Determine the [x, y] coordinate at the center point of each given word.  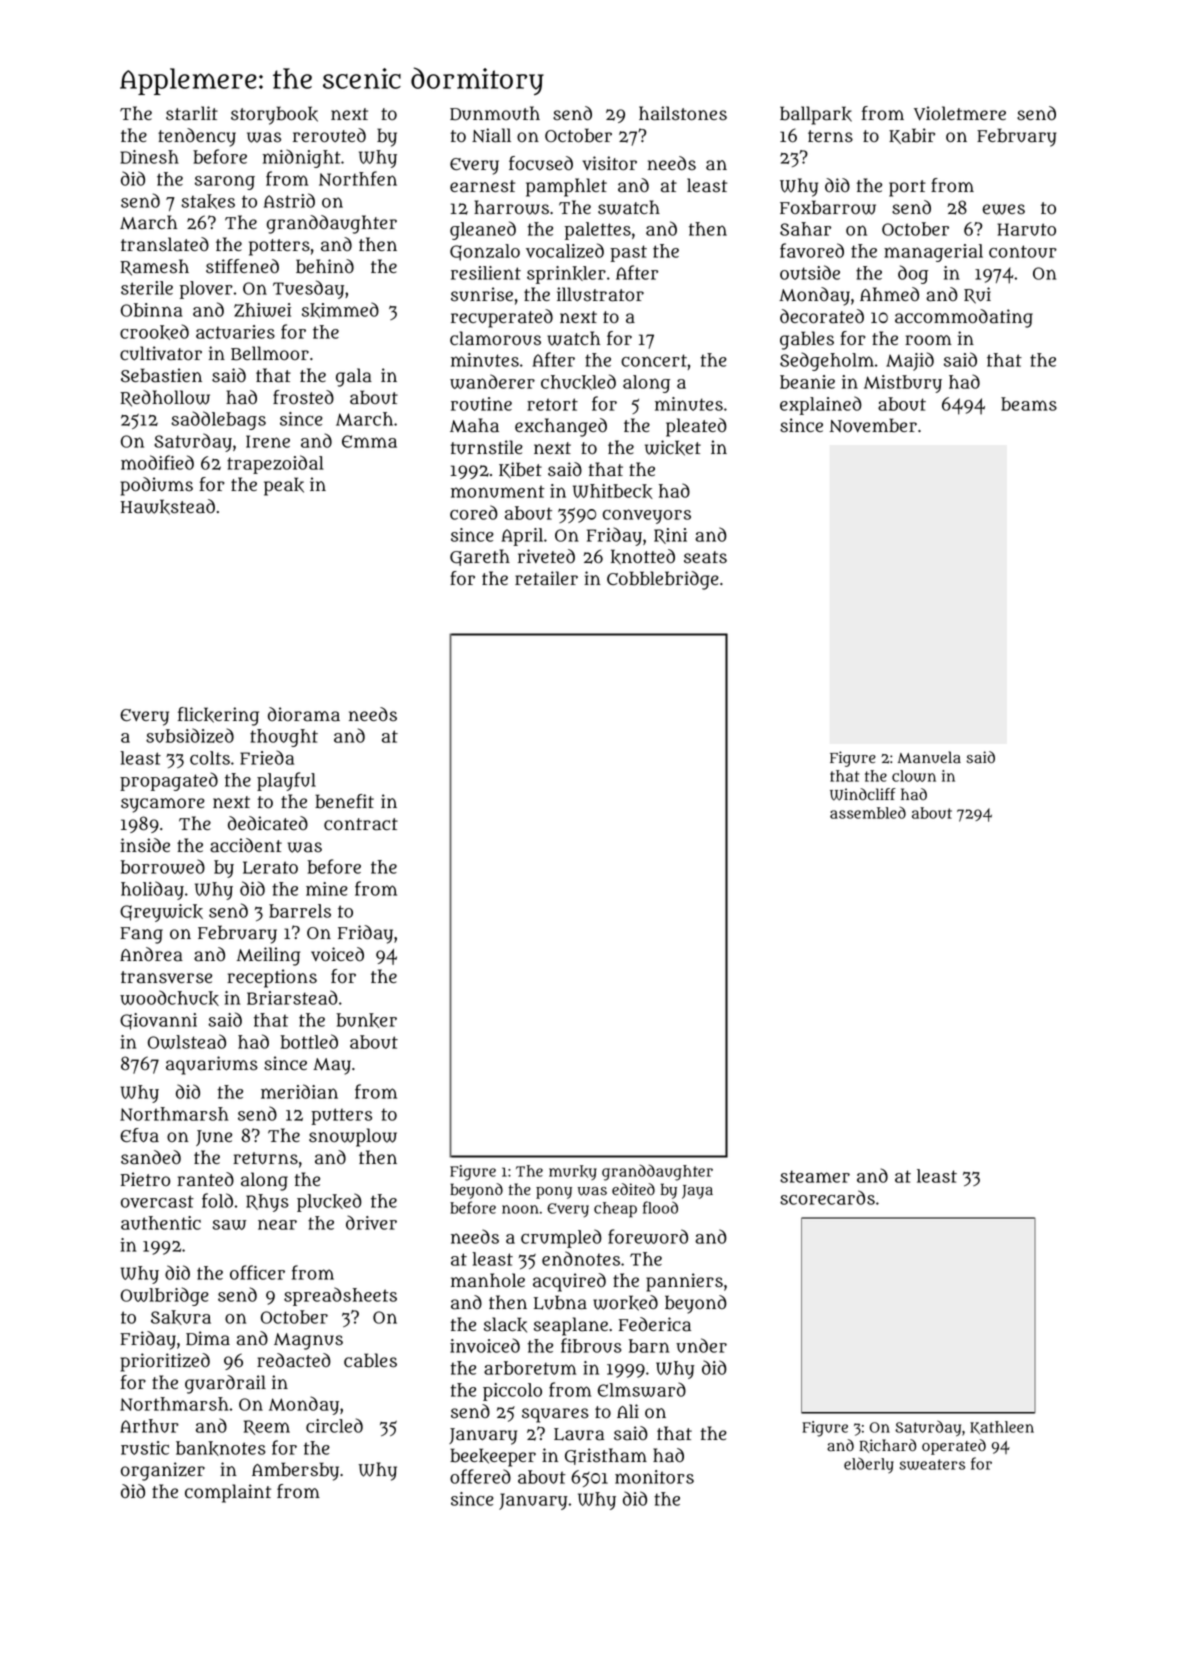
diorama [304, 714]
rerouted [329, 135]
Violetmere [960, 113]
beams [1029, 404]
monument [498, 491]
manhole [488, 1280]
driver [371, 1222]
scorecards [827, 1197]
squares [555, 1415]
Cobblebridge [663, 580]
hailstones [683, 113]
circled [334, 1425]
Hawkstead [168, 507]
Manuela [929, 757]
